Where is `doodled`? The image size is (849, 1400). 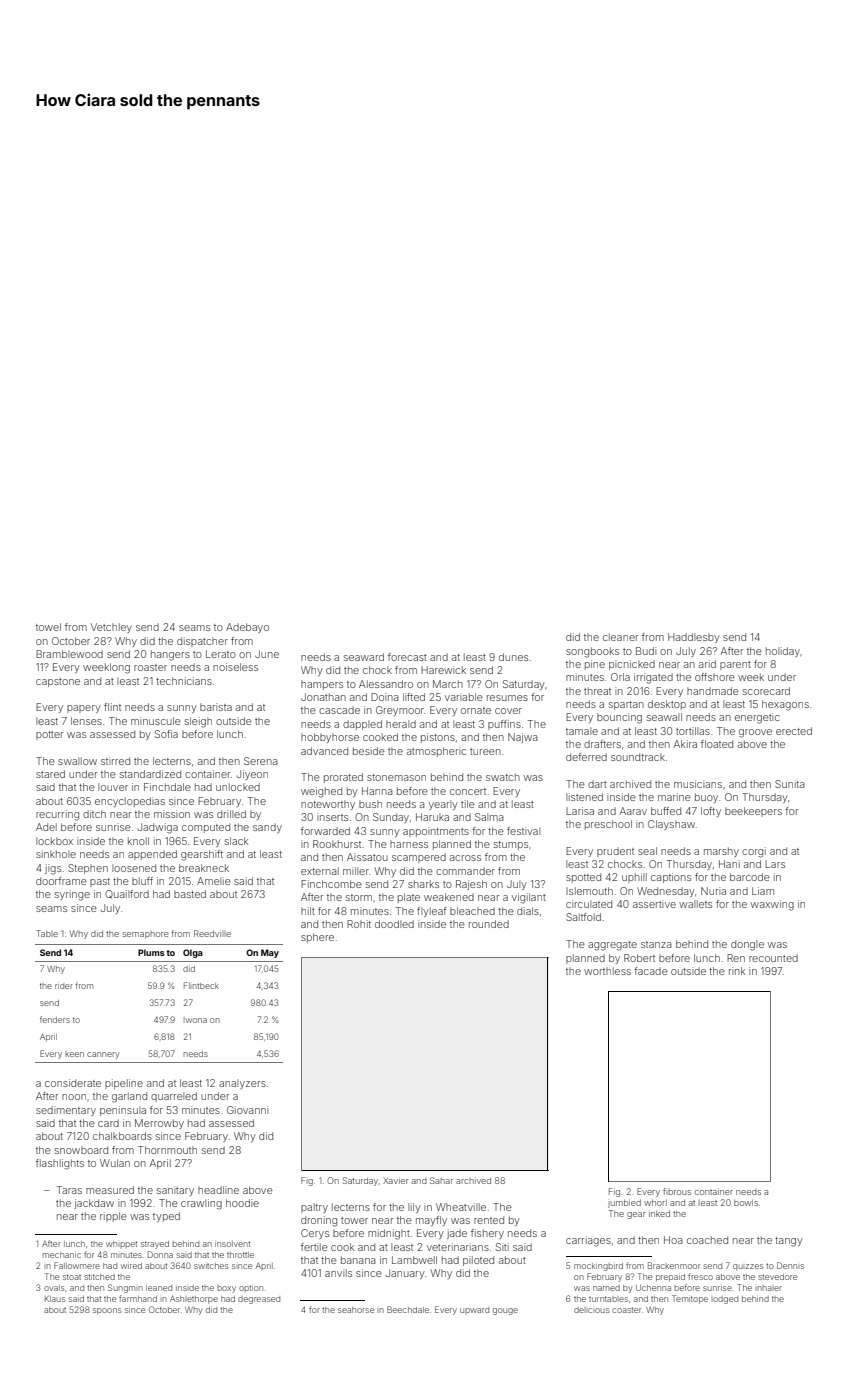
doodled is located at coordinates (394, 924).
